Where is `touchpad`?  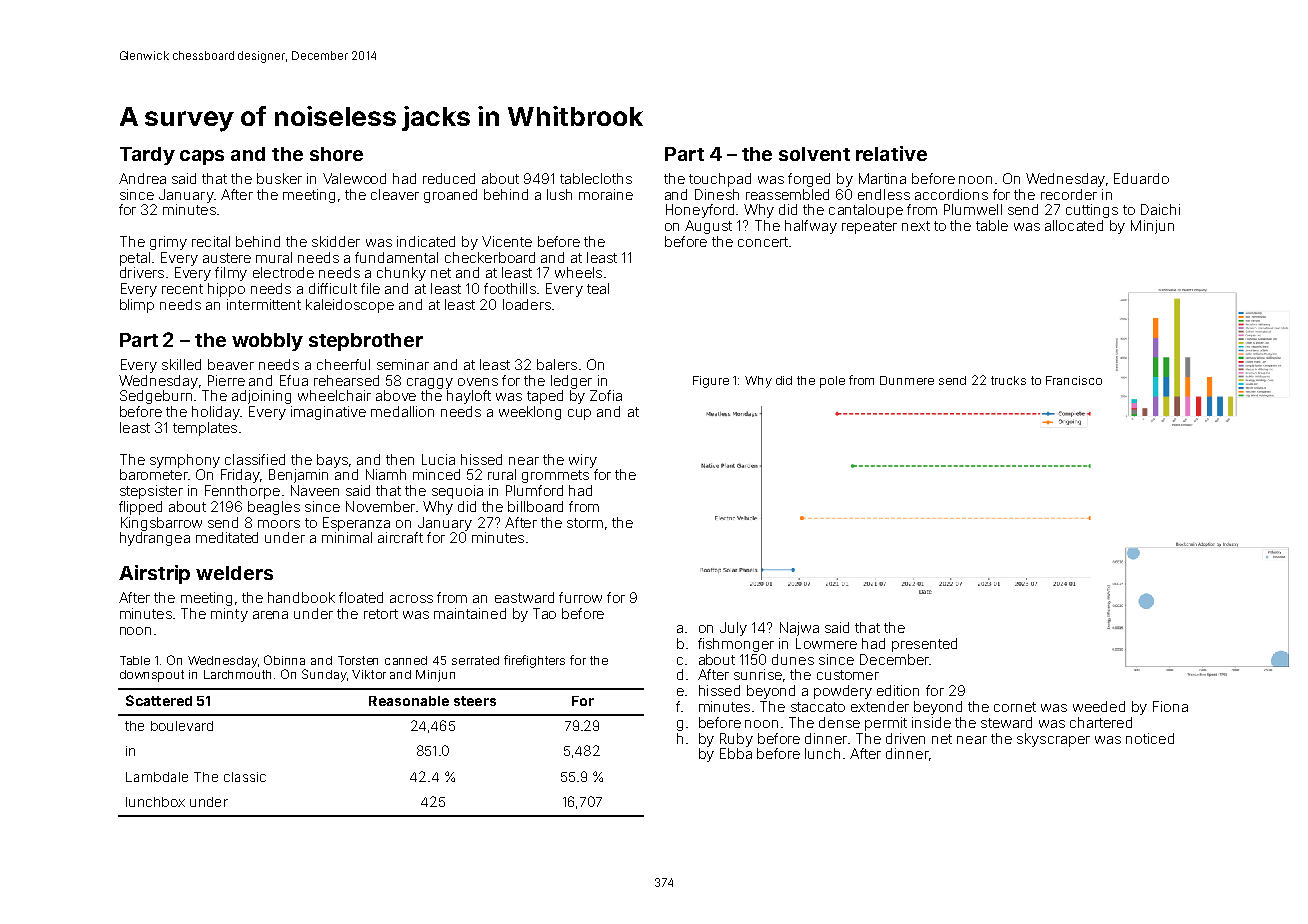
touchpad is located at coordinates (720, 180).
